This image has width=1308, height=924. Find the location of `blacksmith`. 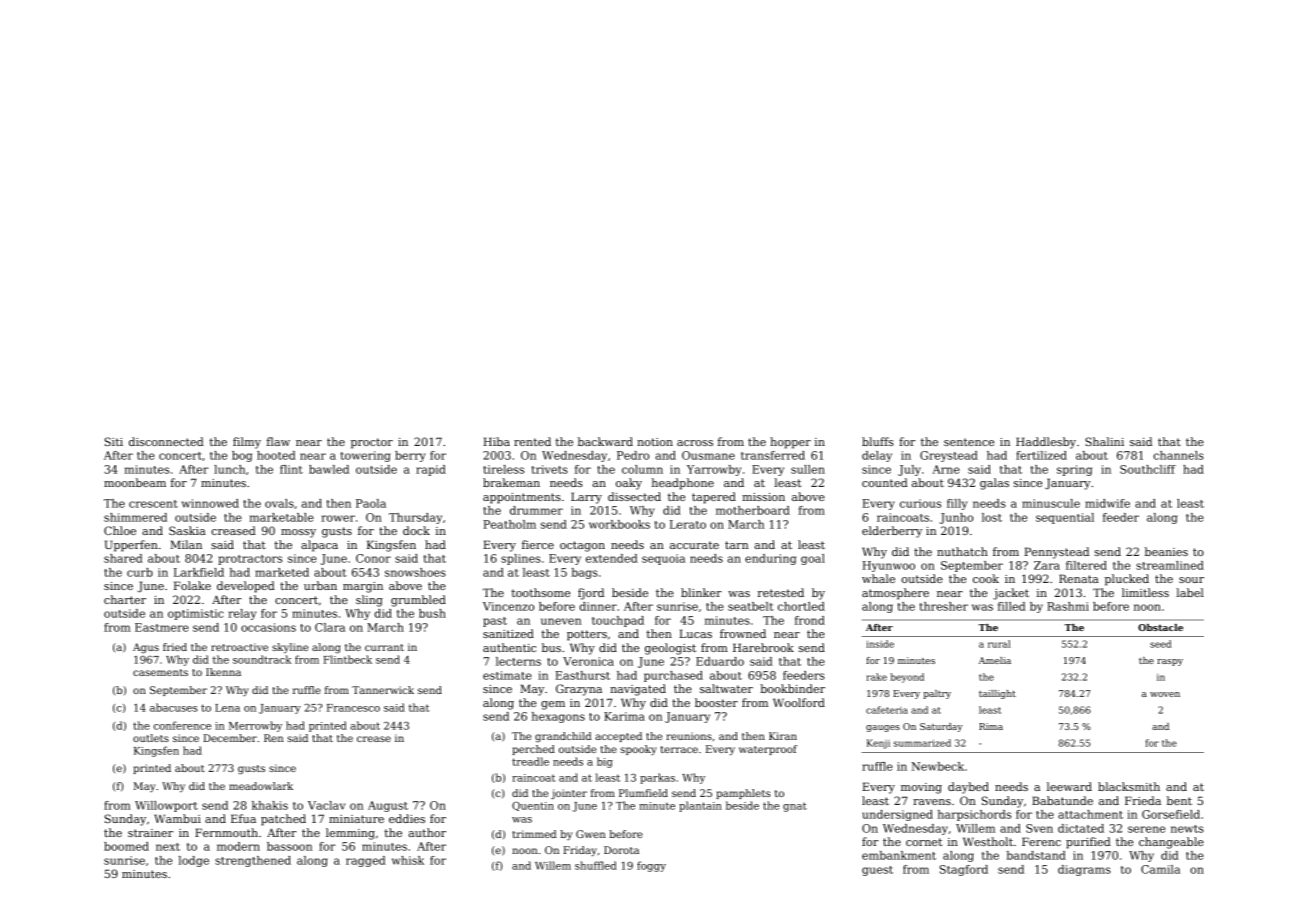

blacksmith is located at coordinates (1129, 786).
